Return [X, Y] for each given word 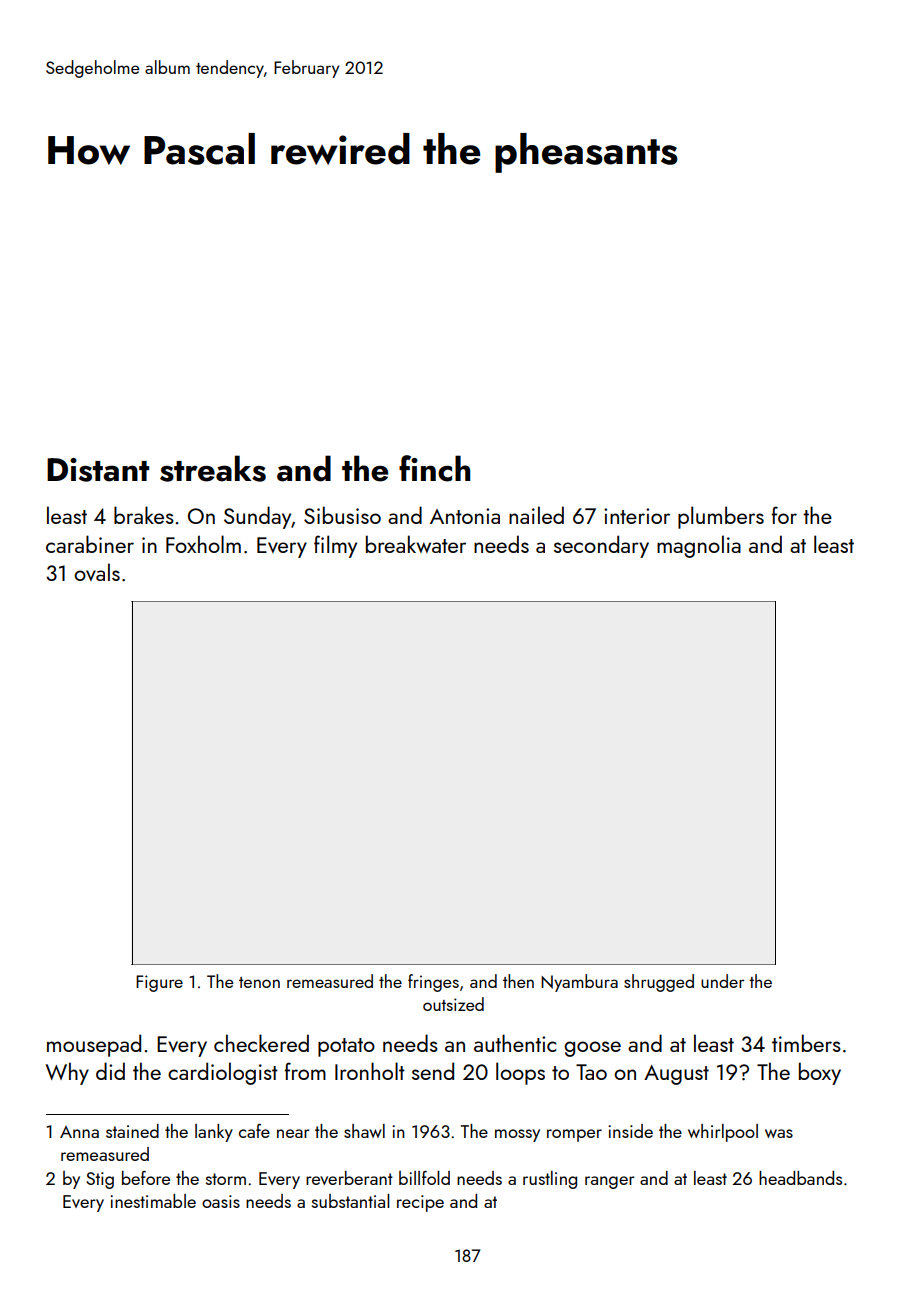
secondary [601, 546]
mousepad [94, 1045]
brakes [144, 515]
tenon [259, 982]
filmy [335, 546]
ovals [97, 572]
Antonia [465, 516]
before [146, 1178]
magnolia [699, 546]
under [722, 981]
